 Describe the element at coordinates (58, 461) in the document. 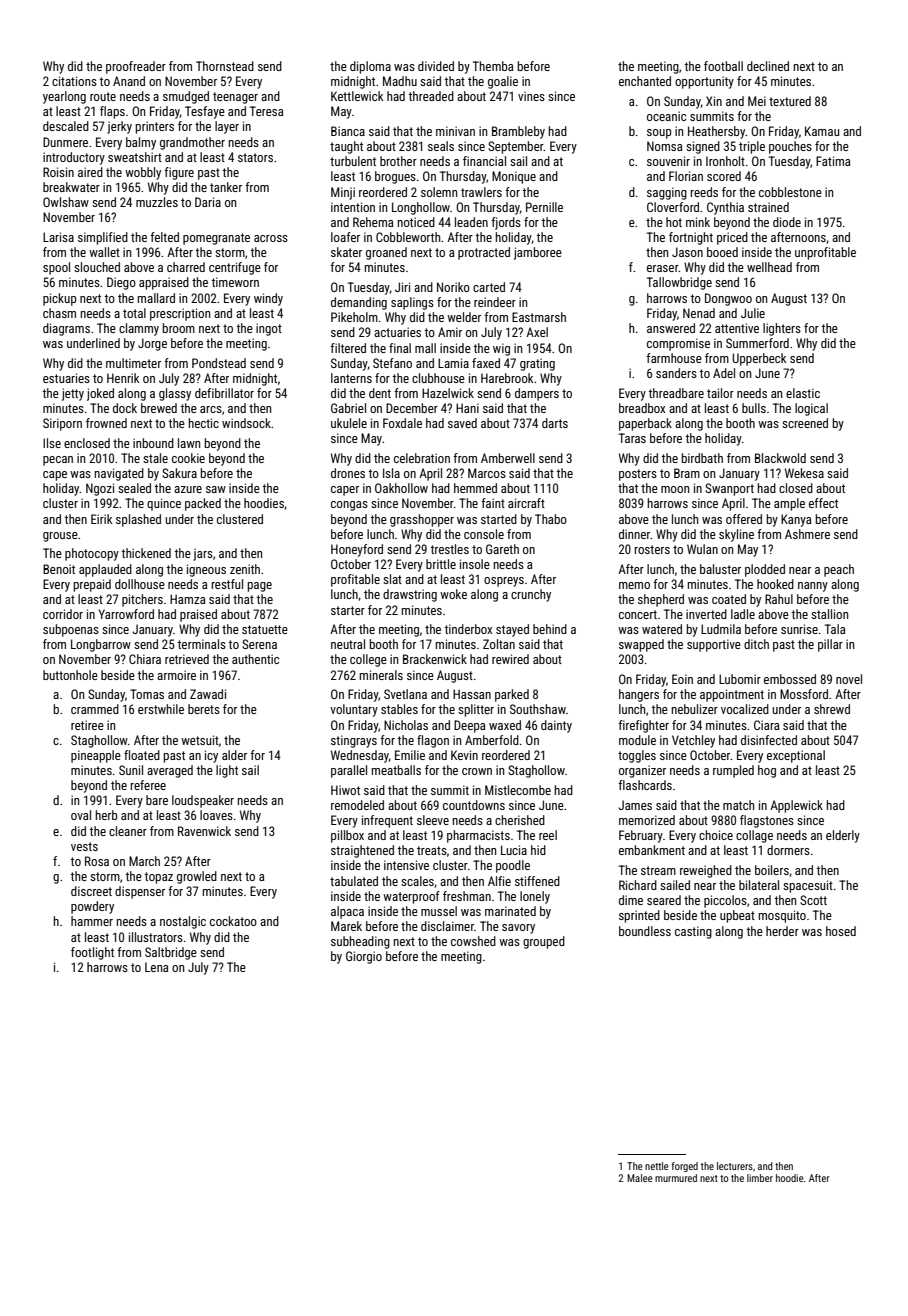

I see `pecan` at that location.
